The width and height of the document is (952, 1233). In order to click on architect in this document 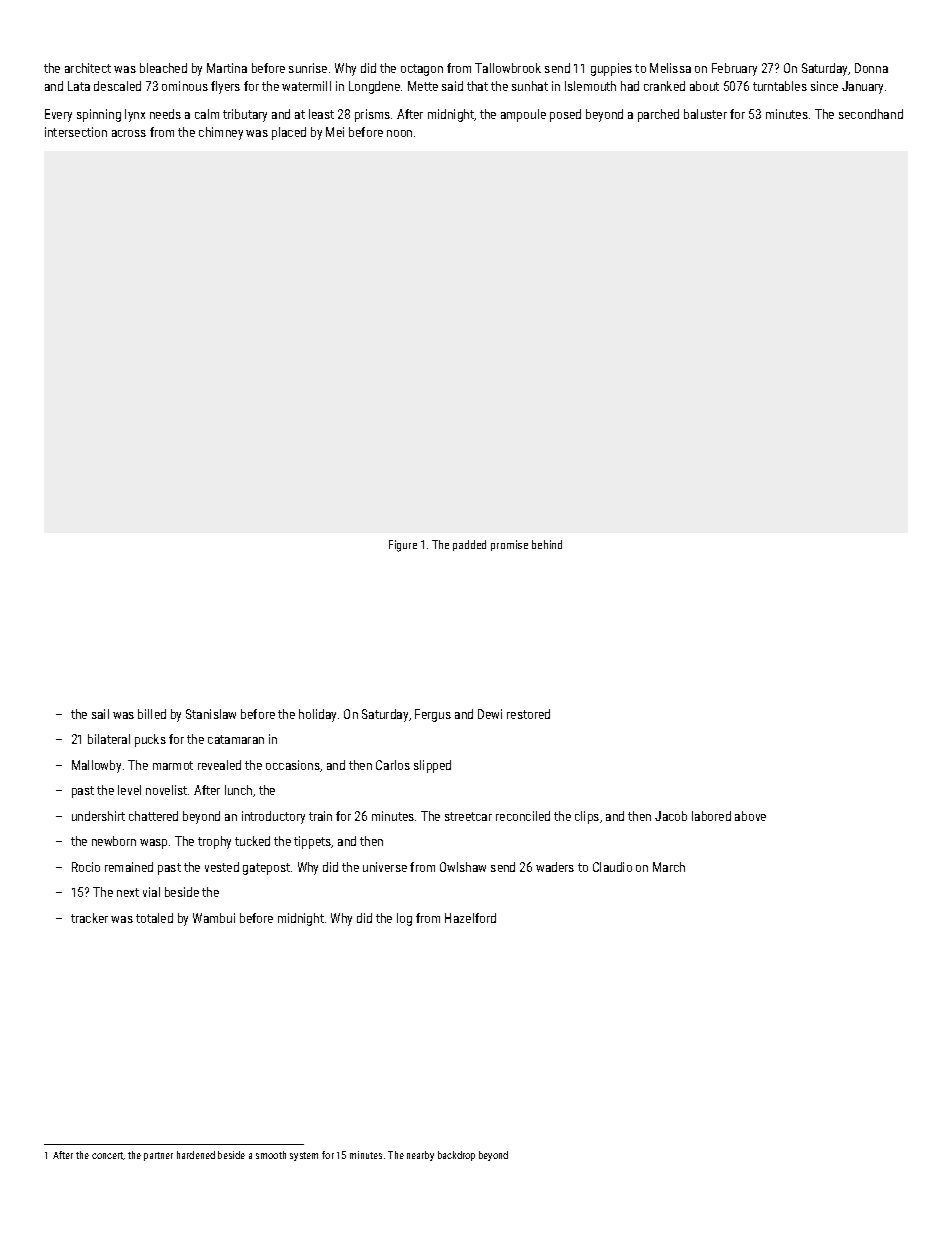, I will do `click(88, 68)`.
